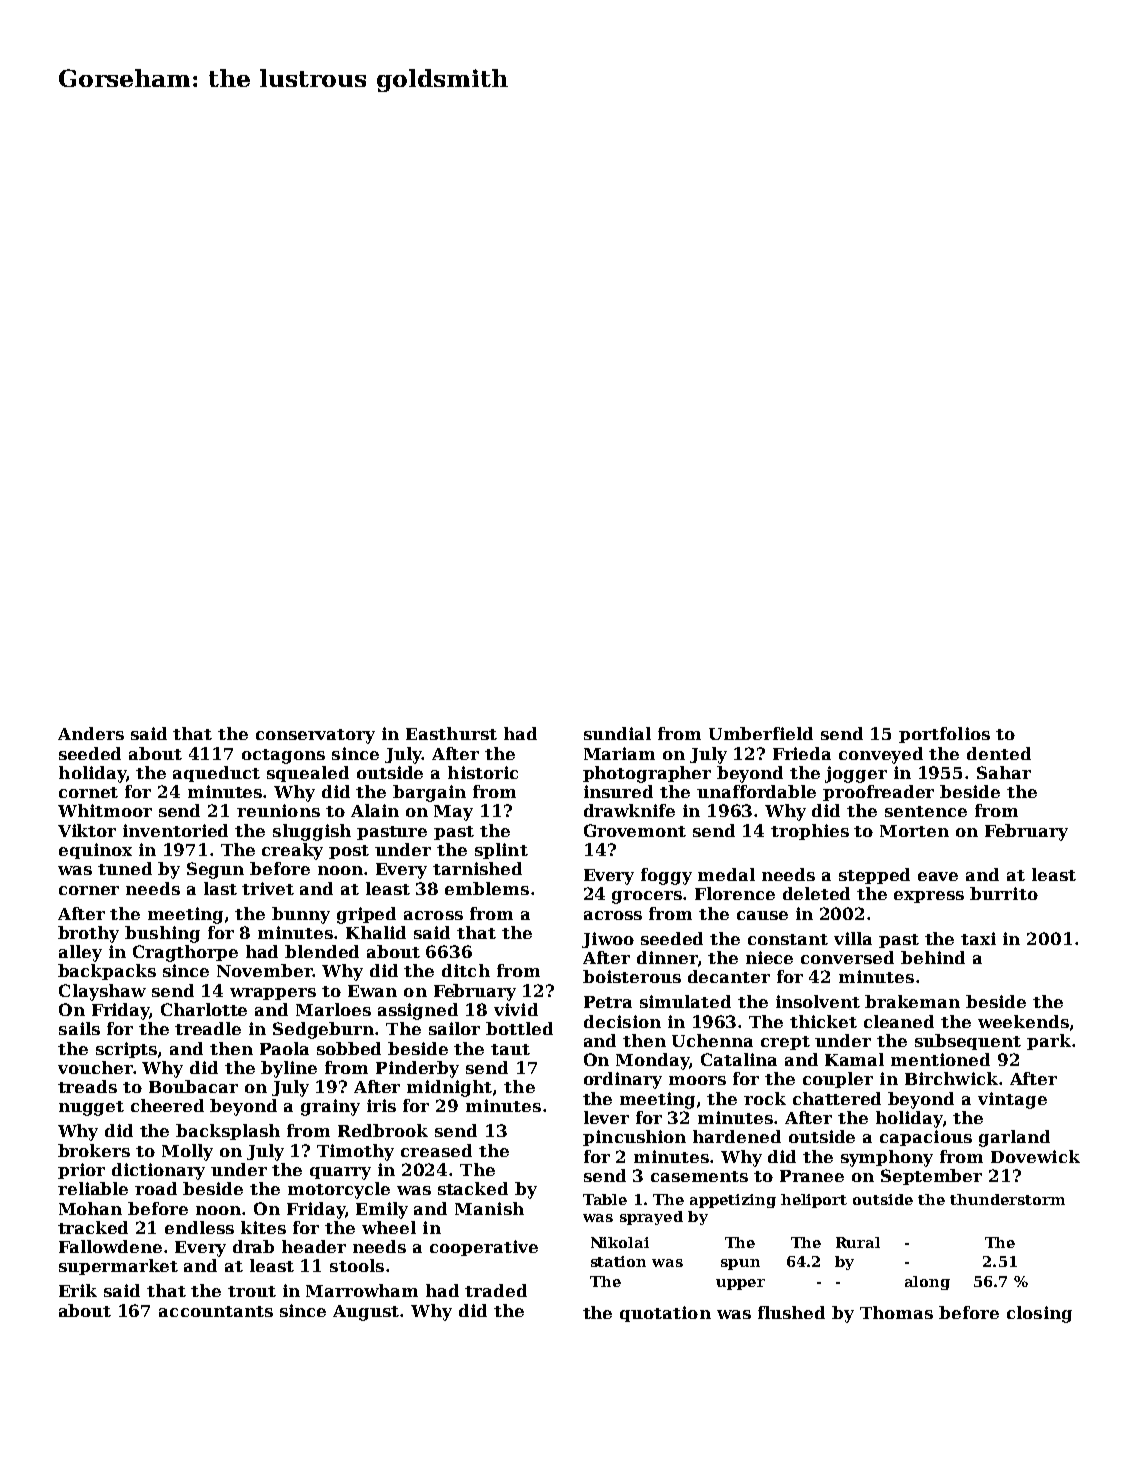 This document has width=1140, height=1475. I want to click on insolvent, so click(818, 1001).
